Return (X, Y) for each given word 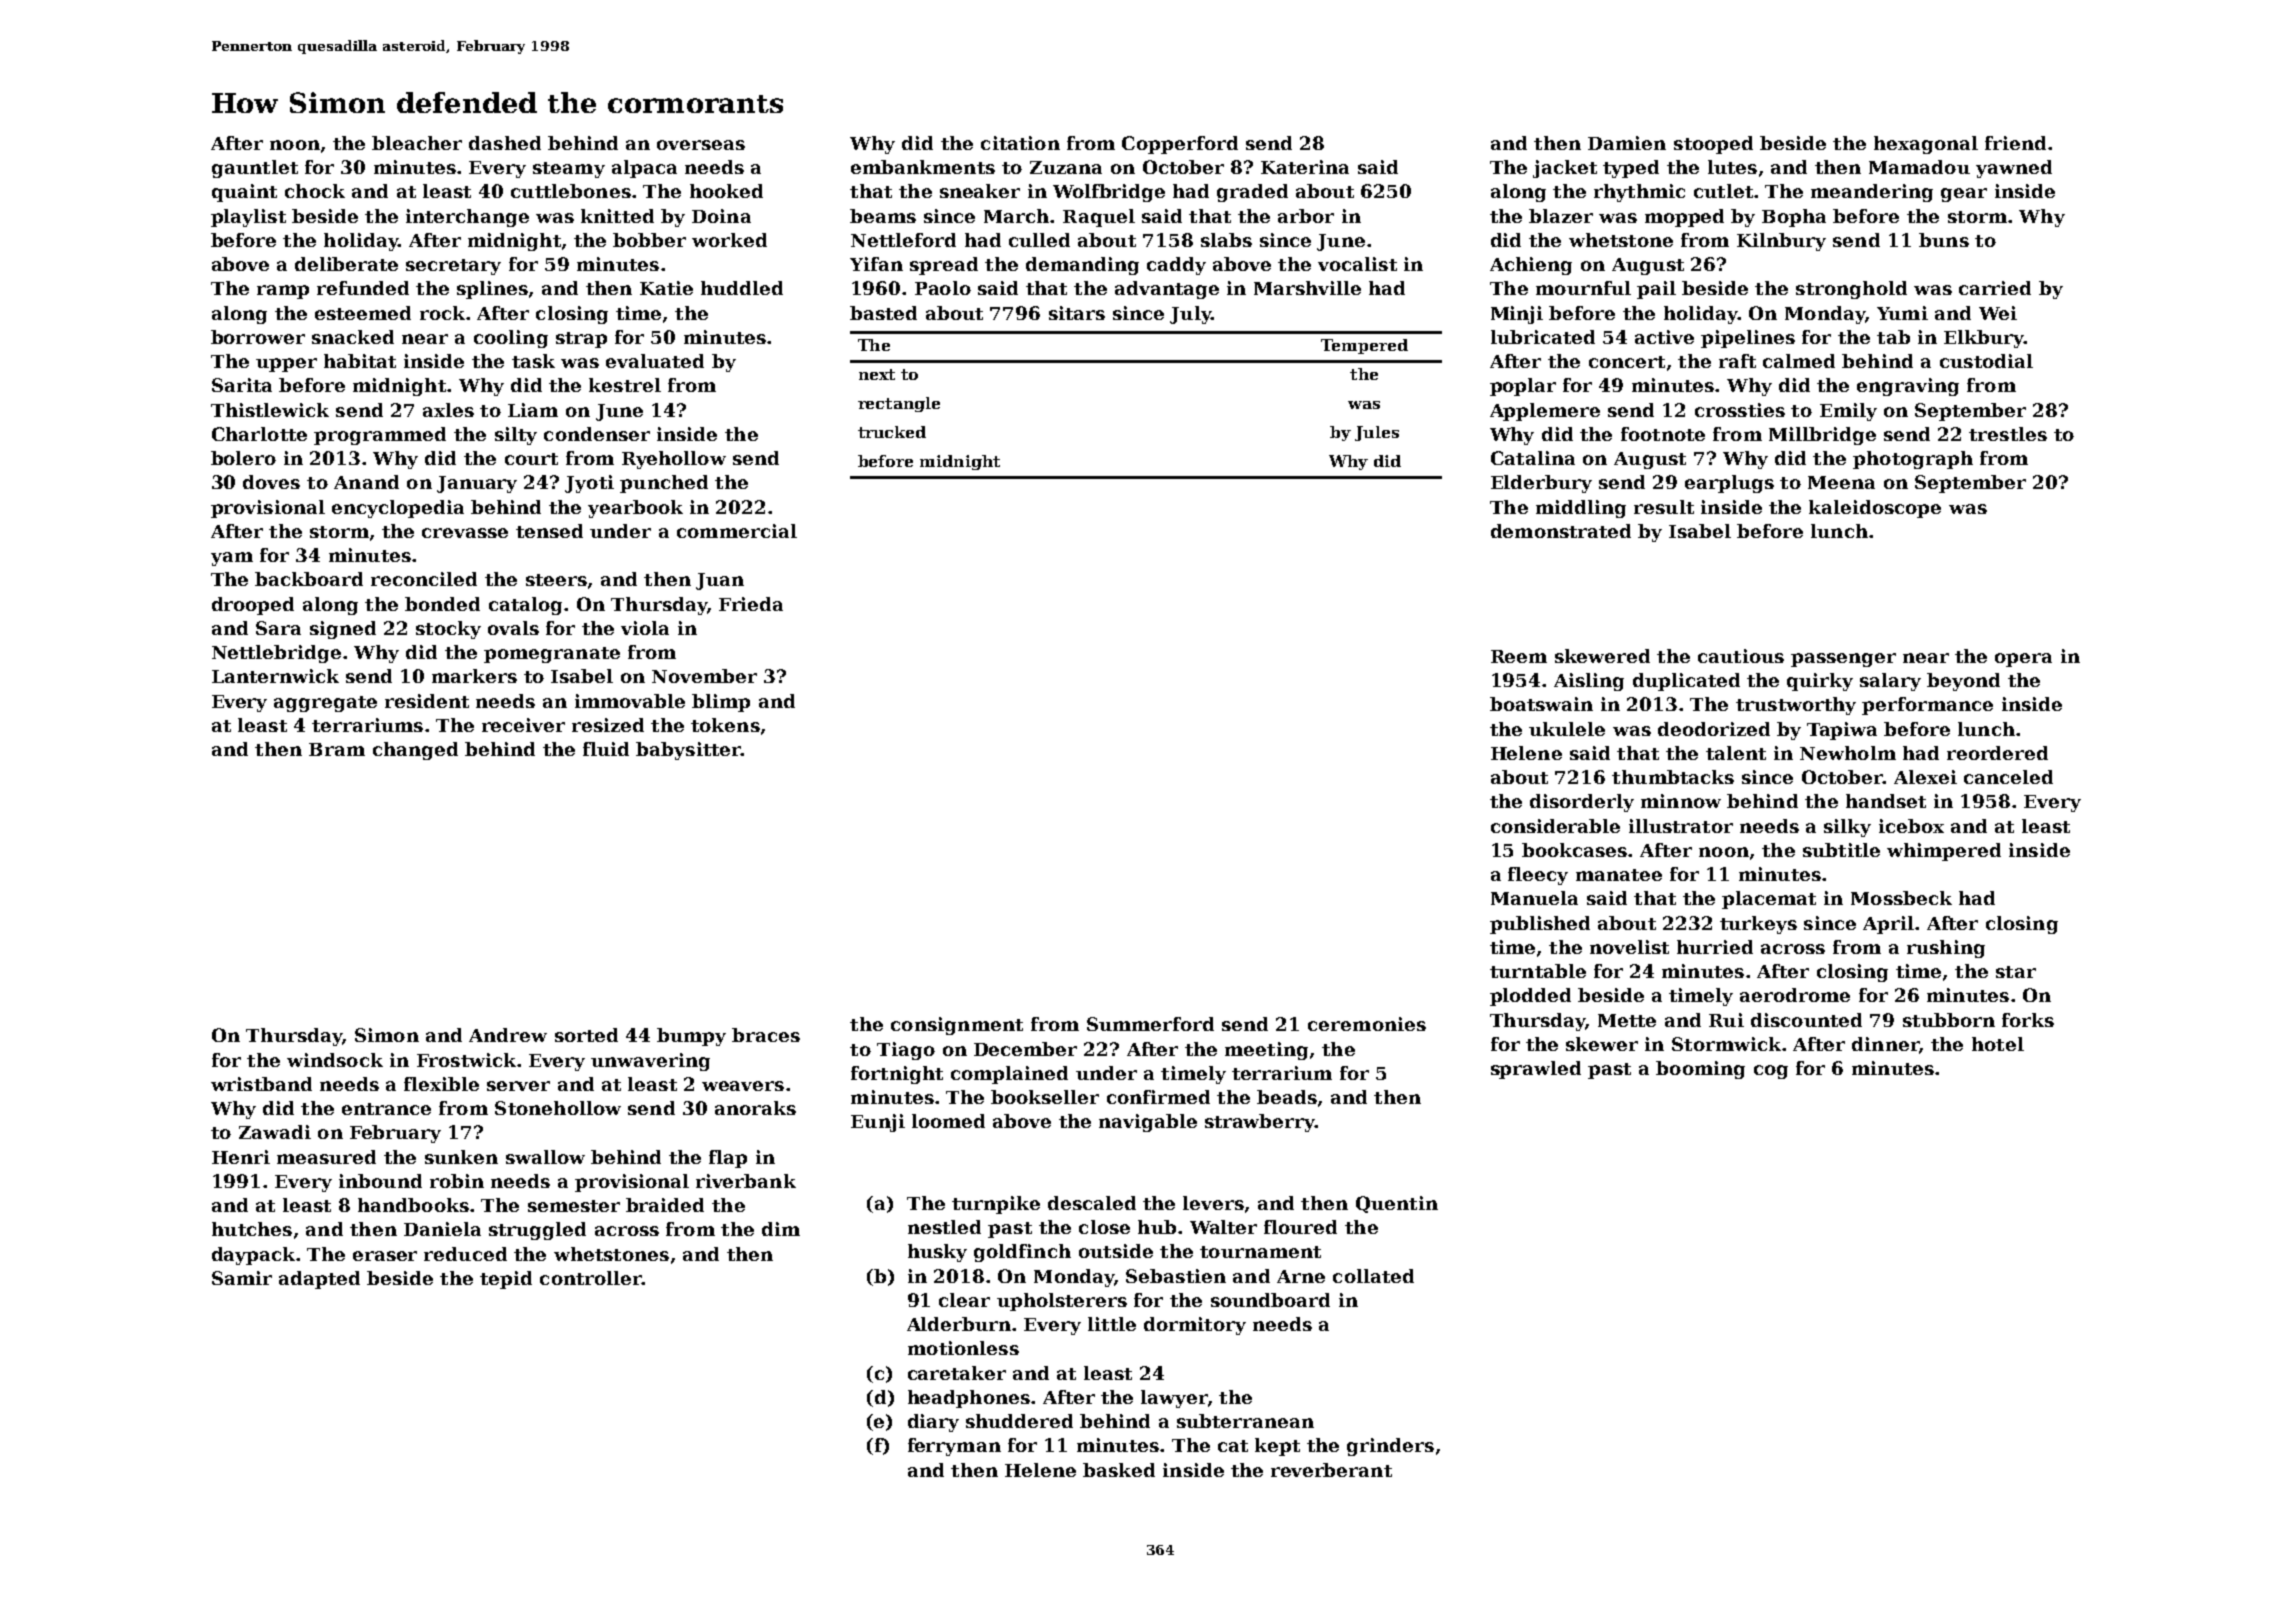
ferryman (954, 1447)
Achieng (1531, 266)
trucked (892, 432)
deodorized (1714, 729)
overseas (701, 145)
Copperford (1180, 145)
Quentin (1397, 1204)
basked (1119, 1470)
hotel (1998, 1044)
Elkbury (1984, 339)
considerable (1555, 826)
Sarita (242, 385)
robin (457, 1181)
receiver (523, 725)
